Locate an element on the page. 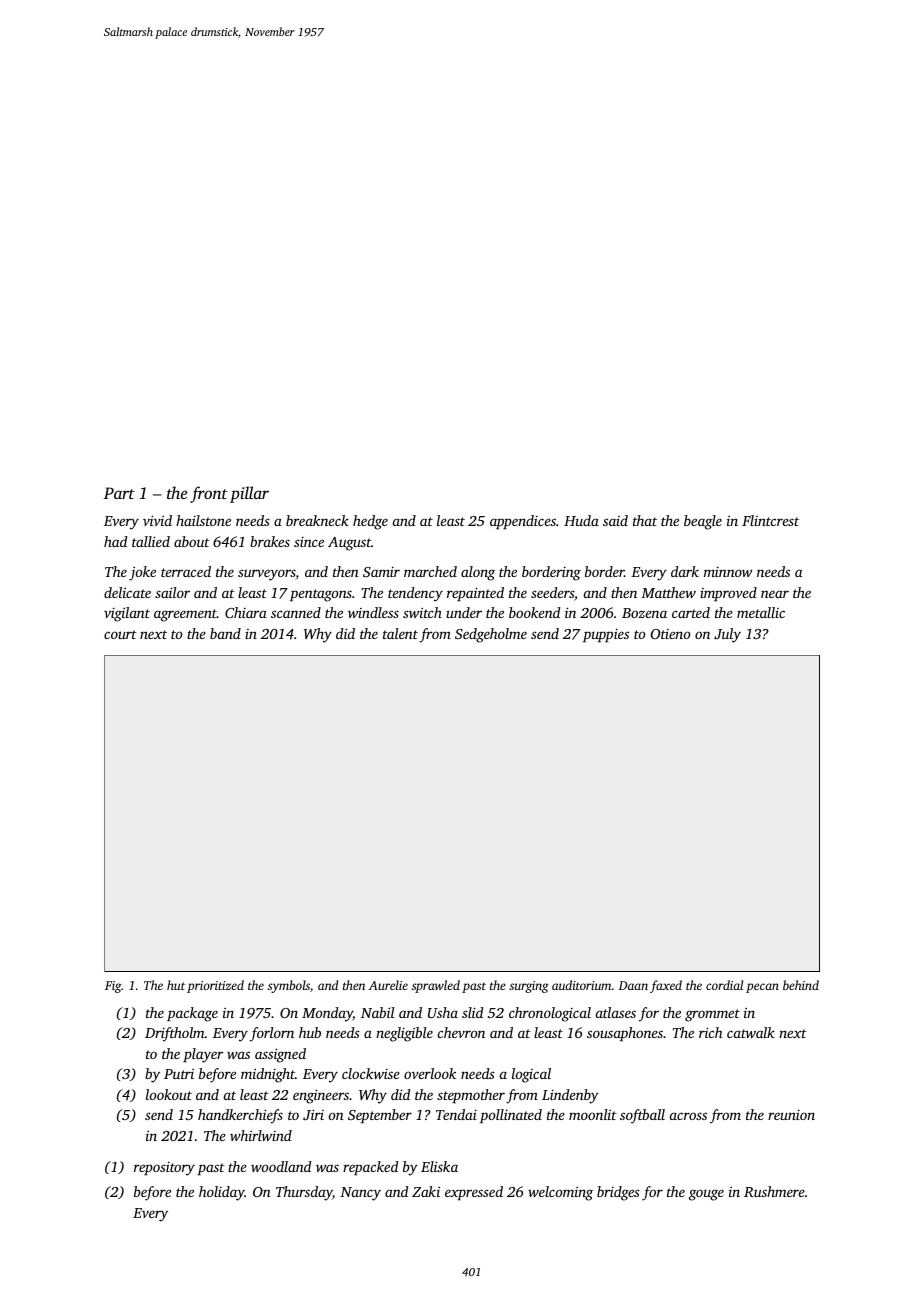 The height and width of the document is (1314, 924). Flintcrest is located at coordinates (770, 520).
